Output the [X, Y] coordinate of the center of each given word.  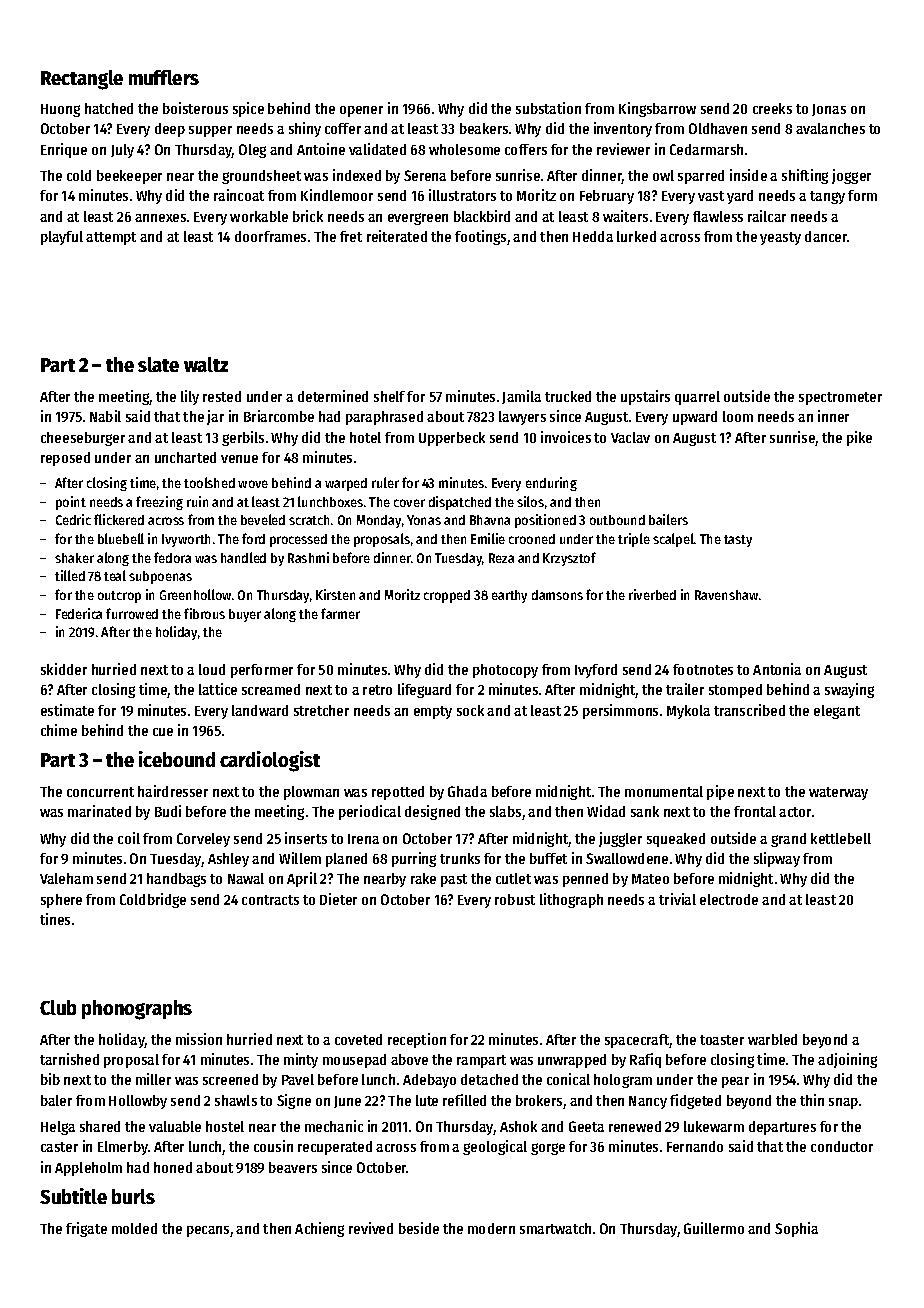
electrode [729, 899]
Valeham [66, 878]
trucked [568, 396]
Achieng [319, 1229]
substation [548, 108]
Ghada [467, 791]
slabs [505, 811]
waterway [838, 793]
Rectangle [82, 80]
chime [59, 730]
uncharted [185, 457]
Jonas [829, 110]
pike [859, 438]
